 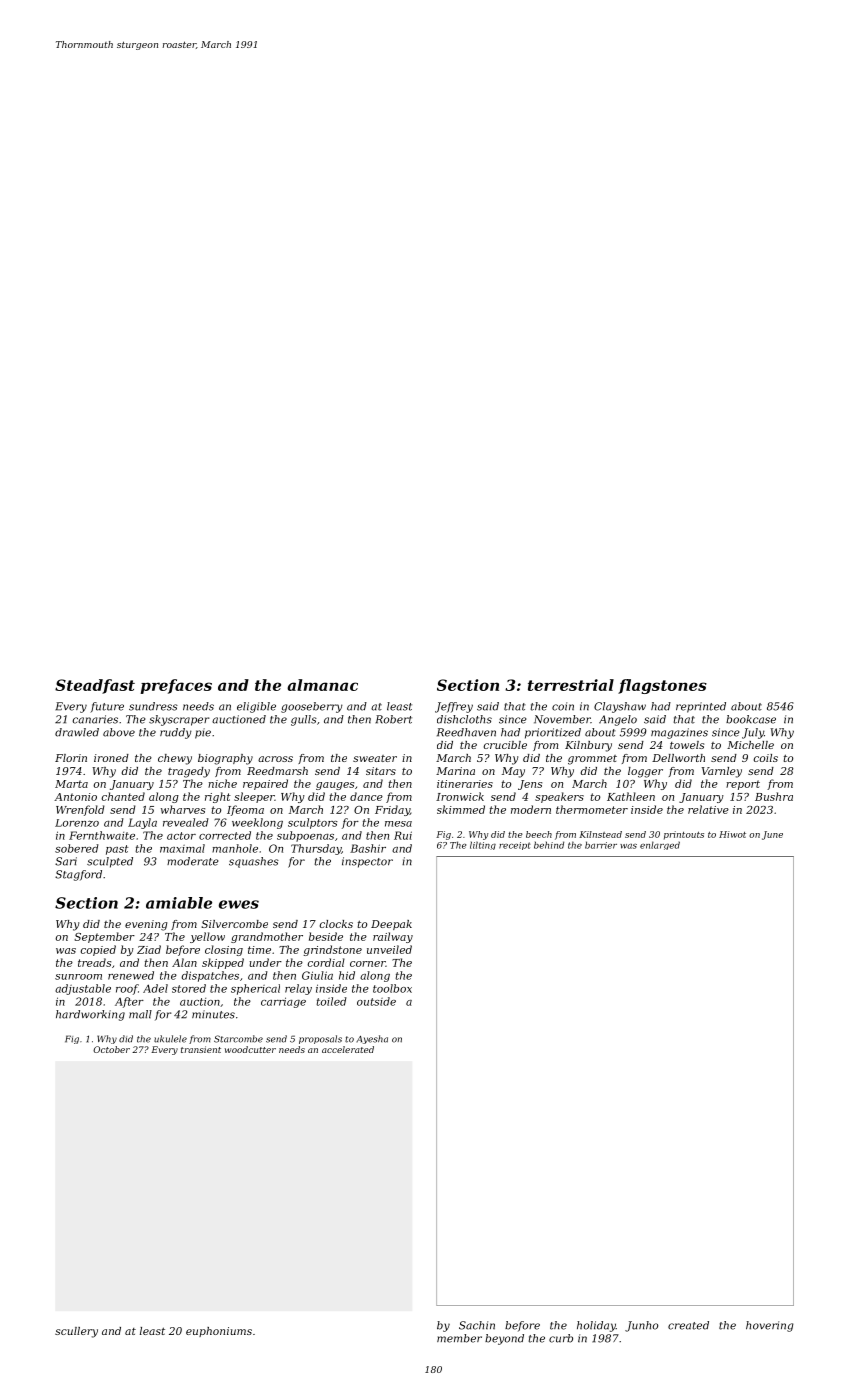 I want to click on minutes, so click(x=213, y=1014).
